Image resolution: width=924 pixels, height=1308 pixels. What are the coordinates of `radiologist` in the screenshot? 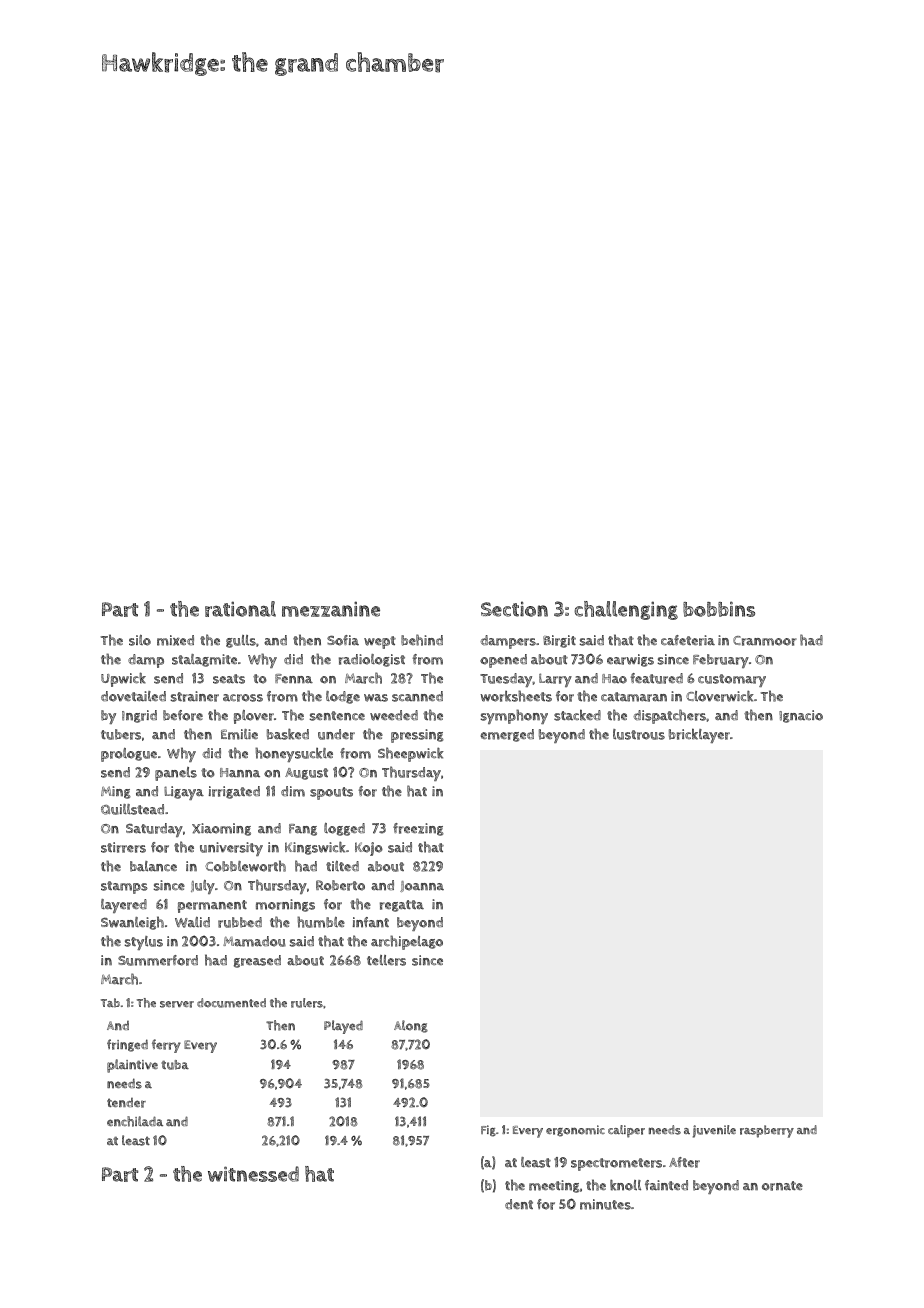 It's located at (372, 660).
